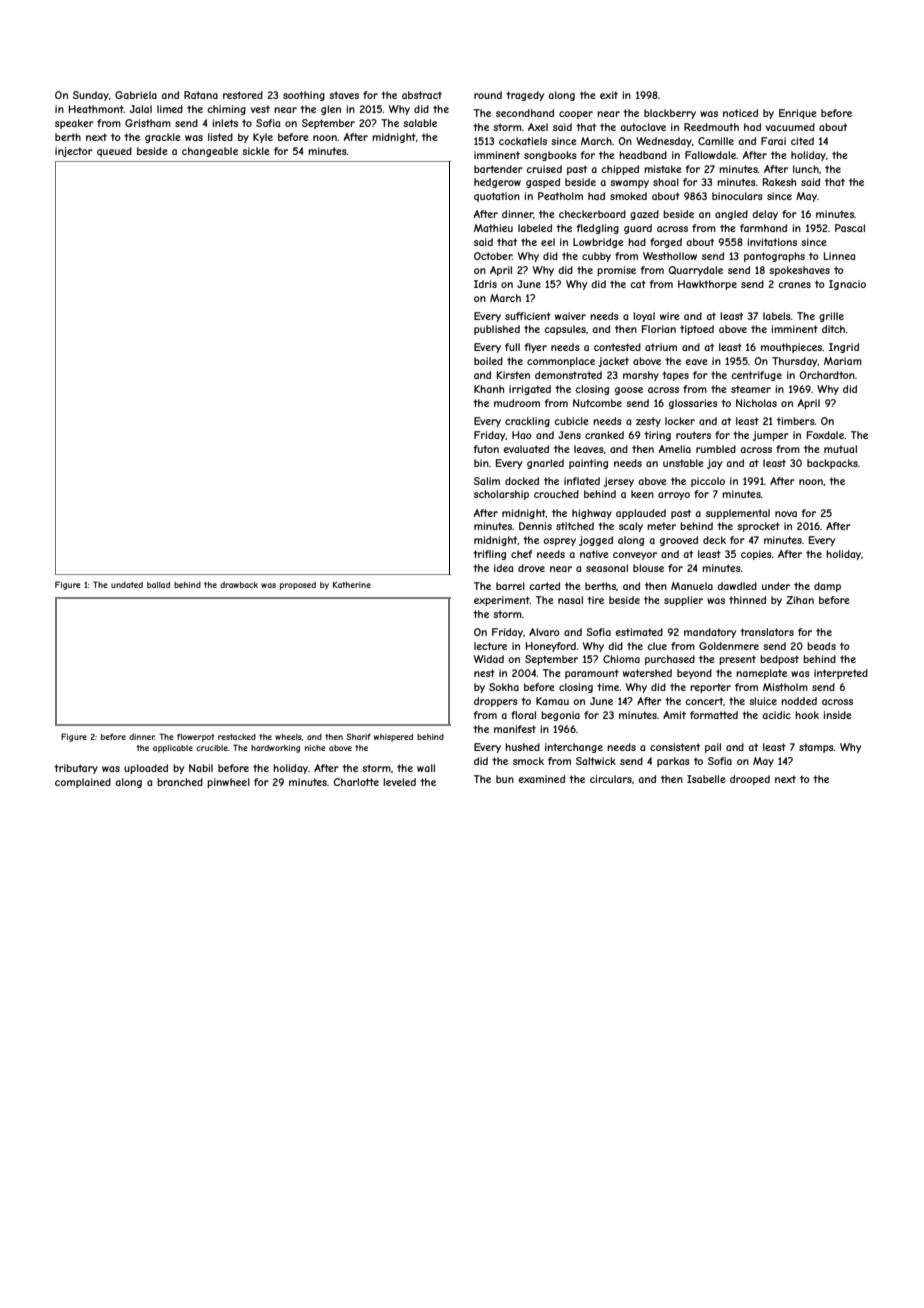 Image resolution: width=924 pixels, height=1308 pixels. What do you see at coordinates (750, 780) in the screenshot?
I see `drooped` at bounding box center [750, 780].
